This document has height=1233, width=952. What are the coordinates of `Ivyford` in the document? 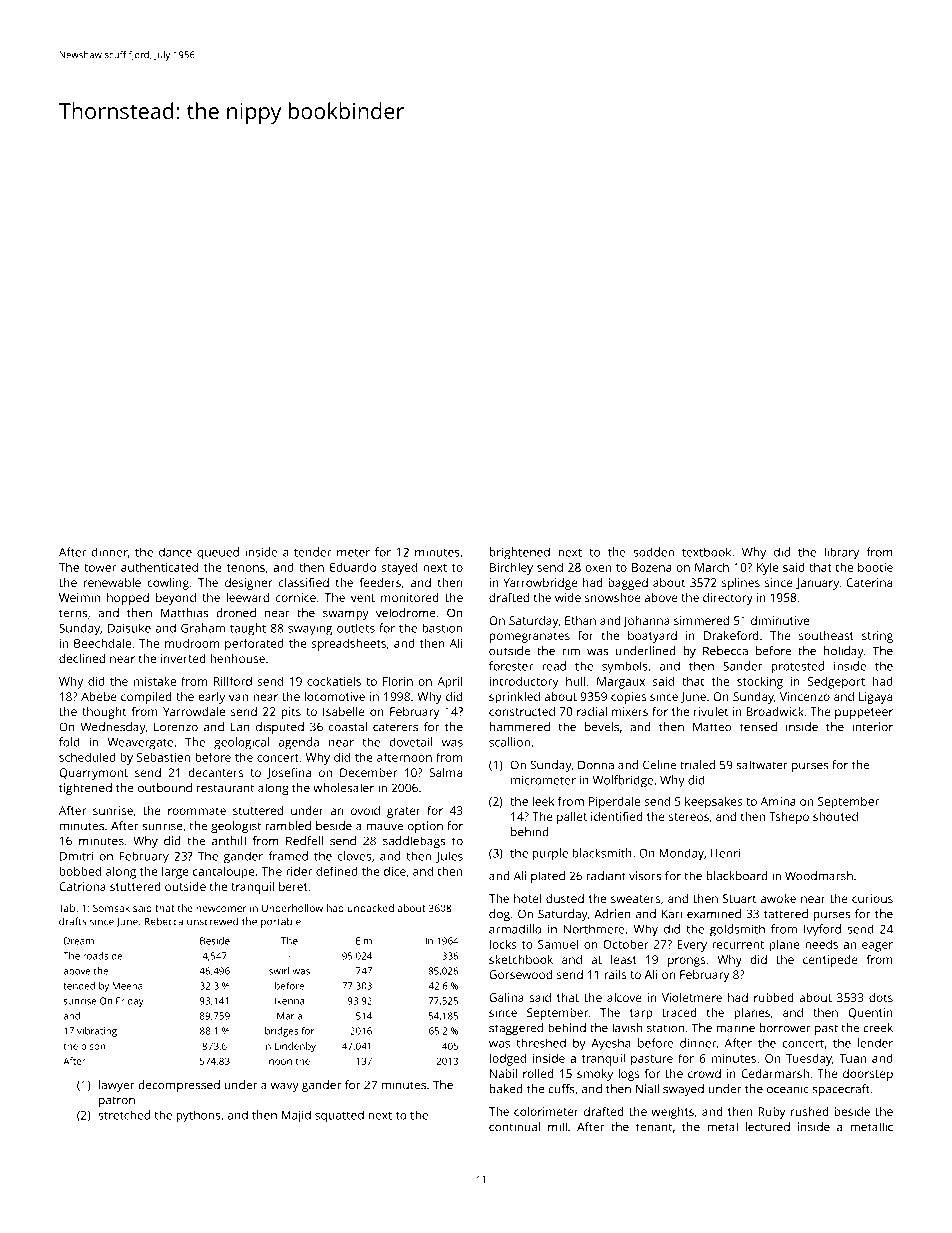 It's located at (822, 930).
